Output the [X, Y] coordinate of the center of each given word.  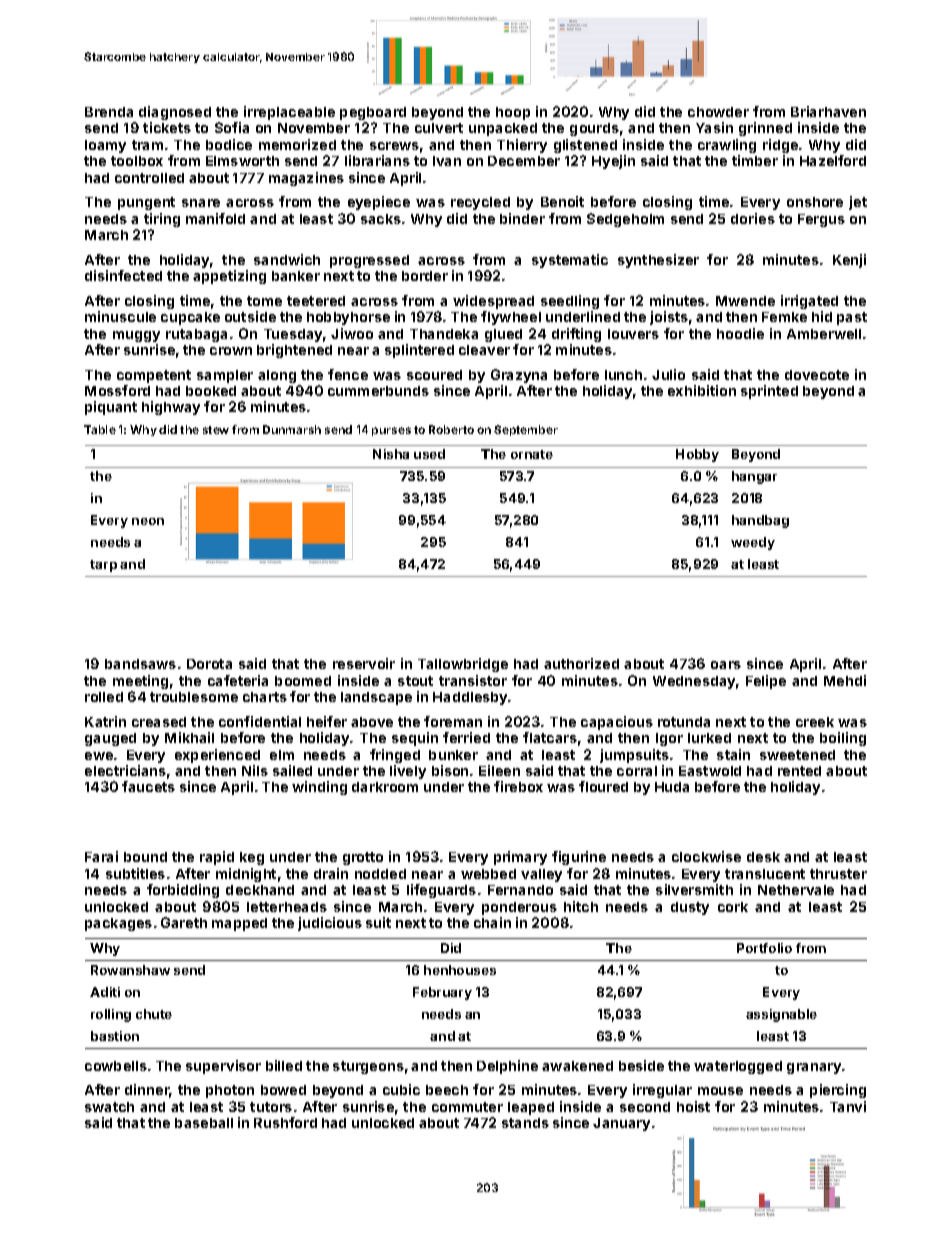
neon [148, 521]
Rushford [285, 1122]
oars [726, 665]
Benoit [562, 201]
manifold [215, 218]
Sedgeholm [625, 220]
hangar [754, 477]
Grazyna [519, 376]
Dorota [209, 664]
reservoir [364, 663]
